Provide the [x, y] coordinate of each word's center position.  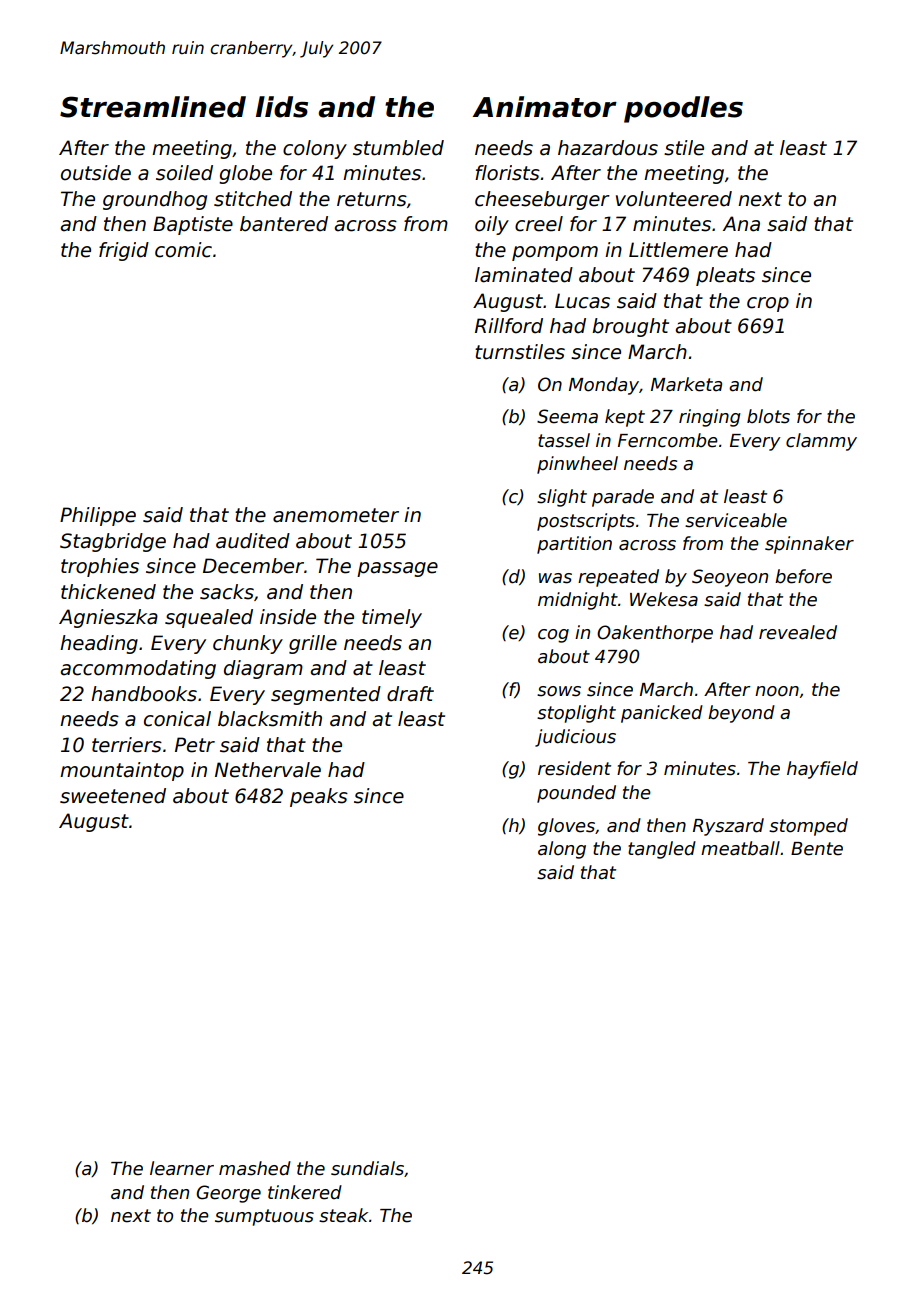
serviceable [736, 520]
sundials [367, 1168]
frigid [124, 251]
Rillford [509, 326]
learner [182, 1168]
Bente [817, 849]
